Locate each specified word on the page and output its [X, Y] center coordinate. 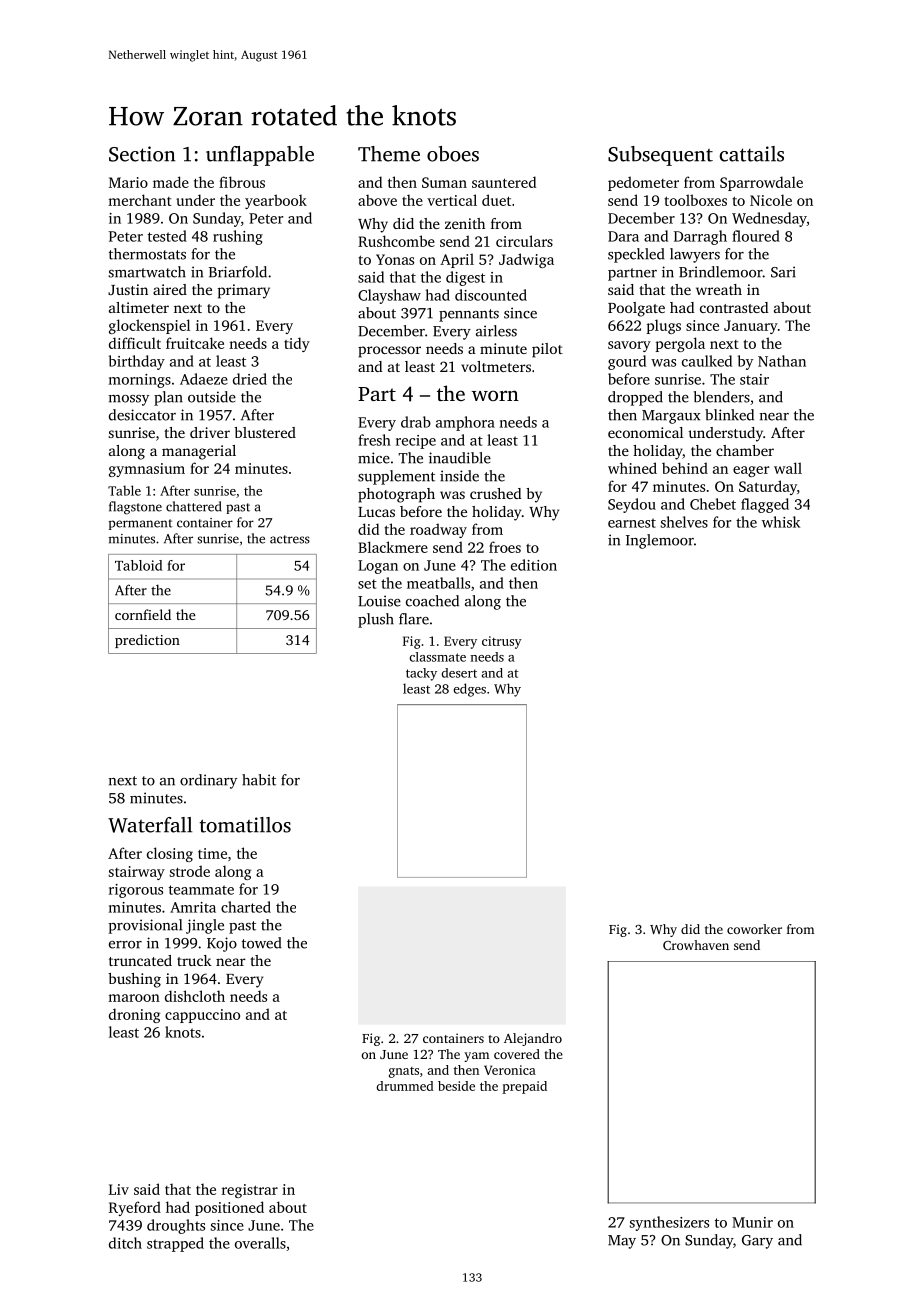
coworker [754, 929]
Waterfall [150, 825]
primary [244, 291]
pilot [547, 350]
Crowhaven [696, 945]
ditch [125, 1243]
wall [788, 468]
